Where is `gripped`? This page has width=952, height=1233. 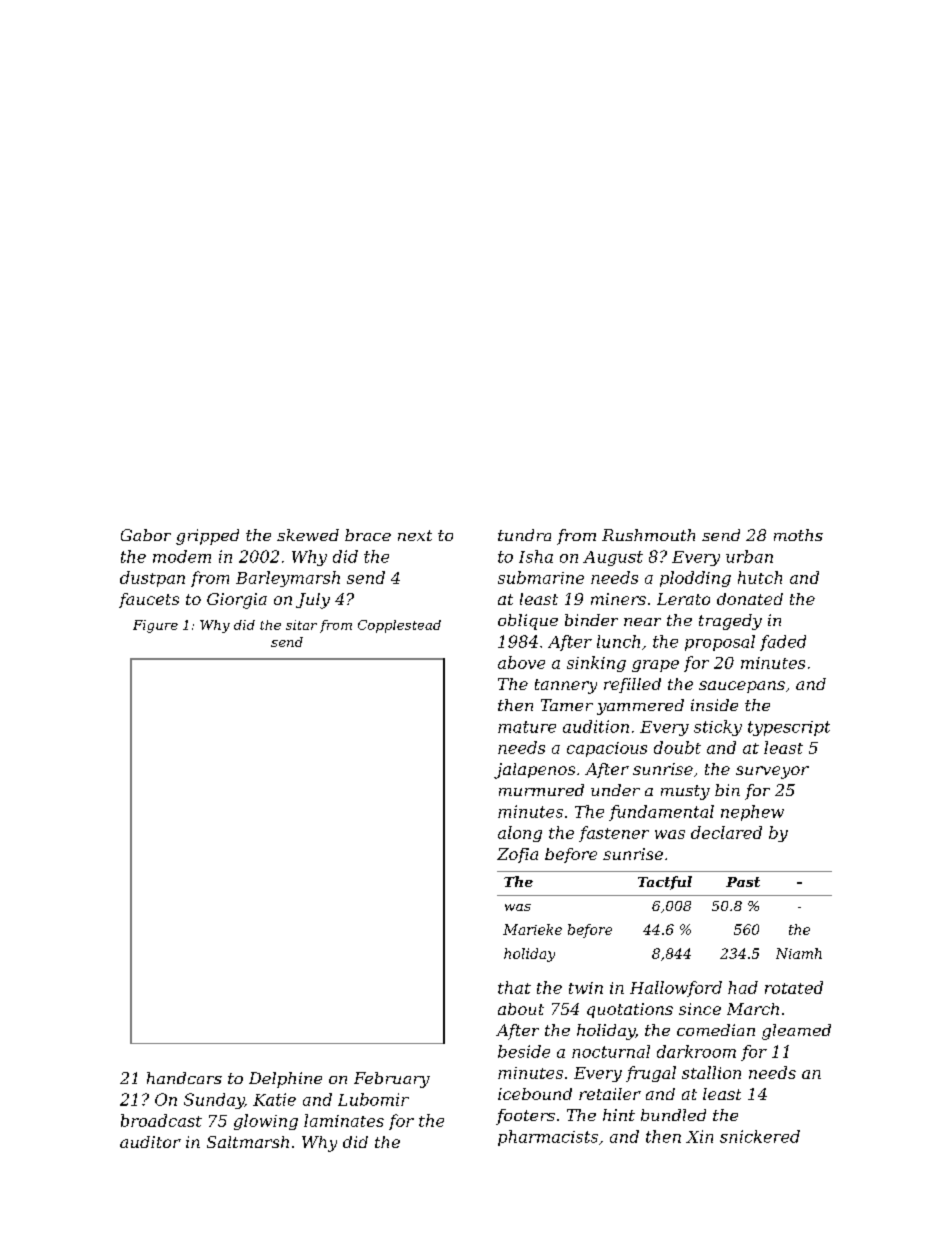 gripped is located at coordinates (207, 537).
